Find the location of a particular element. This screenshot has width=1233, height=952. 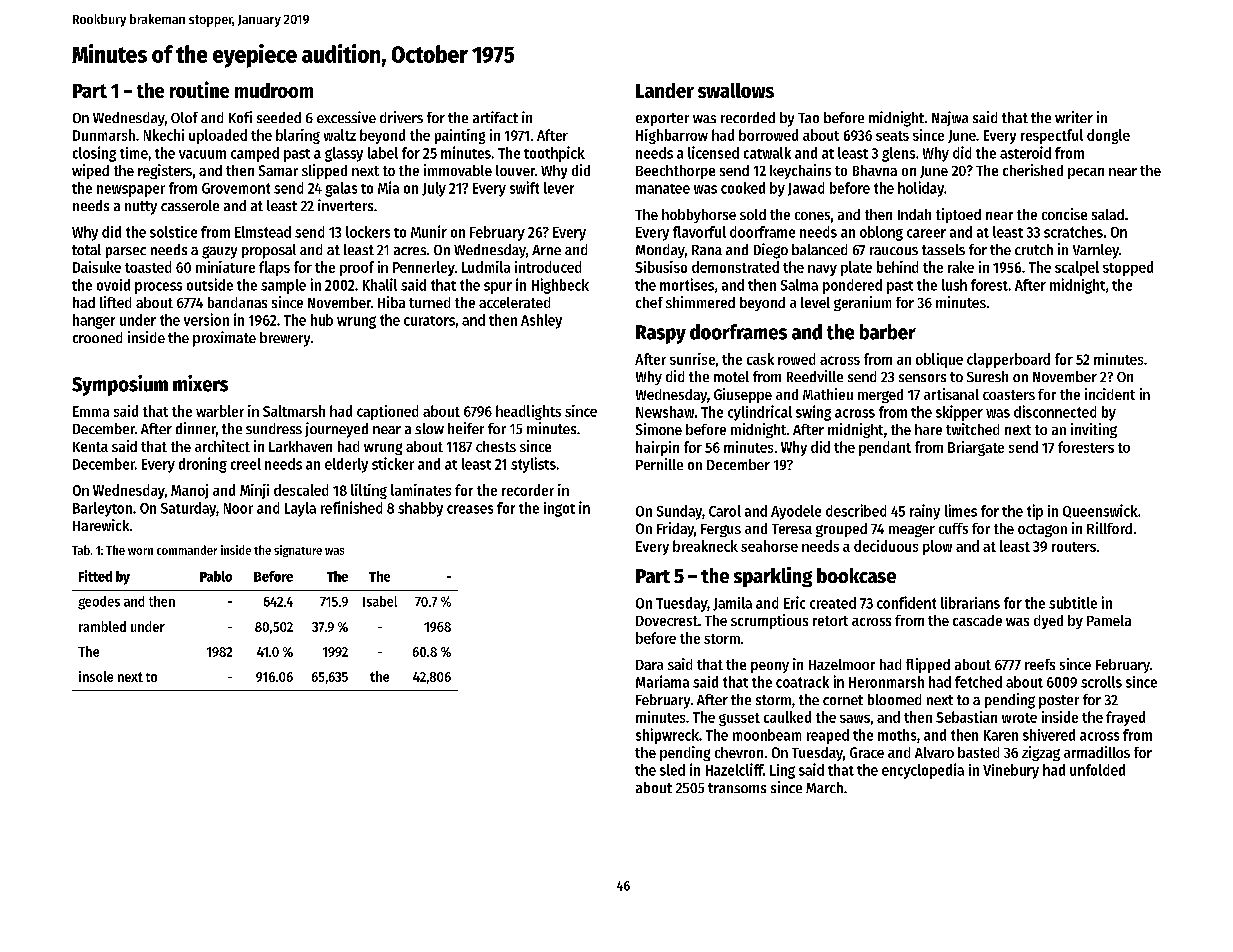

Sibusiso is located at coordinates (661, 267).
